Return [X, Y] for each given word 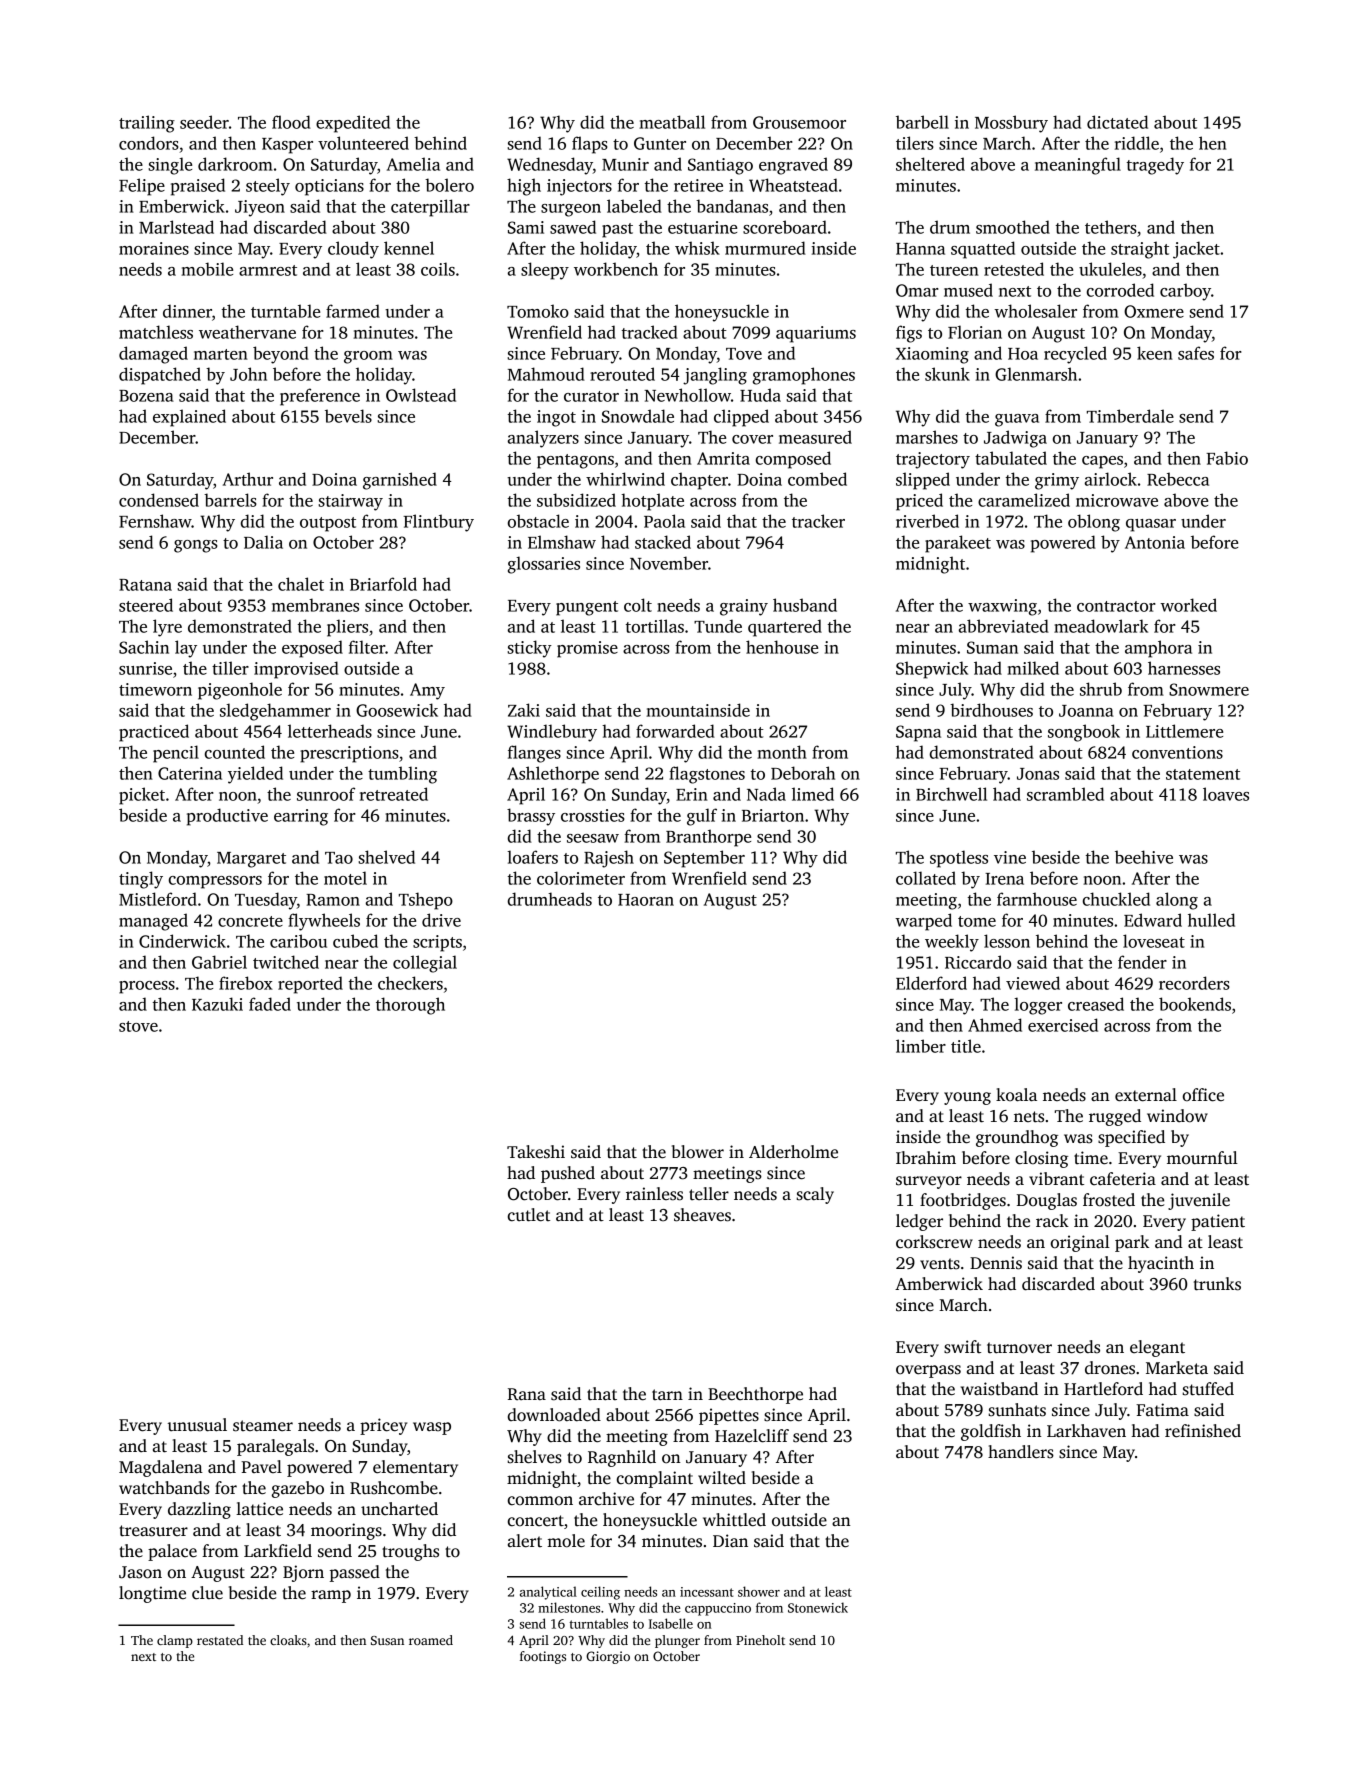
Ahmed [995, 1025]
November [669, 563]
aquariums [816, 334]
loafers [532, 857]
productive [227, 817]
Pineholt [760, 1640]
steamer [263, 1426]
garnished [400, 481]
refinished [1203, 1431]
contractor [1116, 606]
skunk [947, 374]
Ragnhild [622, 1458]
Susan [387, 1640]
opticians [329, 187]
